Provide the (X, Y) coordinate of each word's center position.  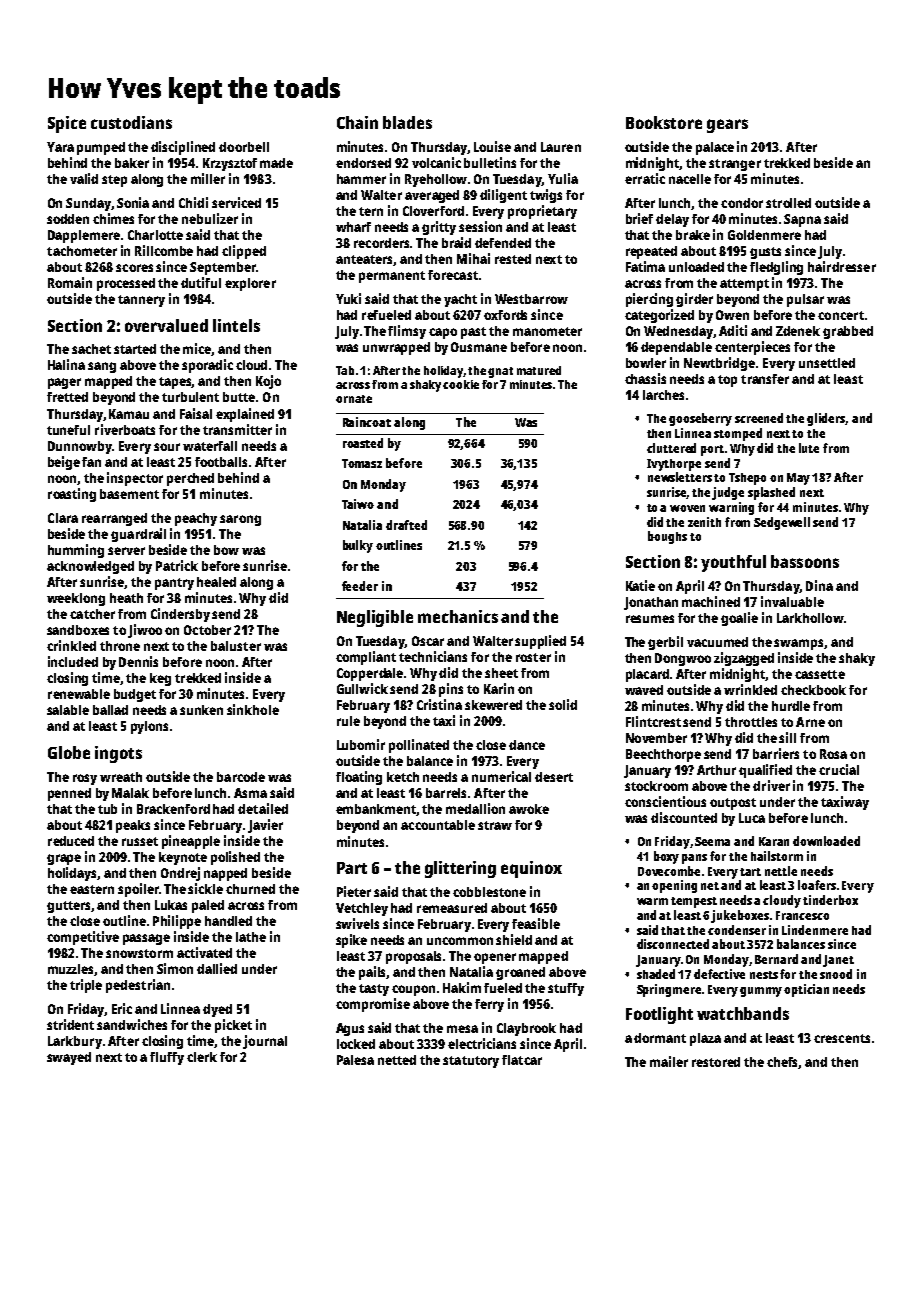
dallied (217, 968)
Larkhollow (810, 618)
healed (216, 582)
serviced (236, 202)
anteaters (365, 260)
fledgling (776, 268)
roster (533, 657)
